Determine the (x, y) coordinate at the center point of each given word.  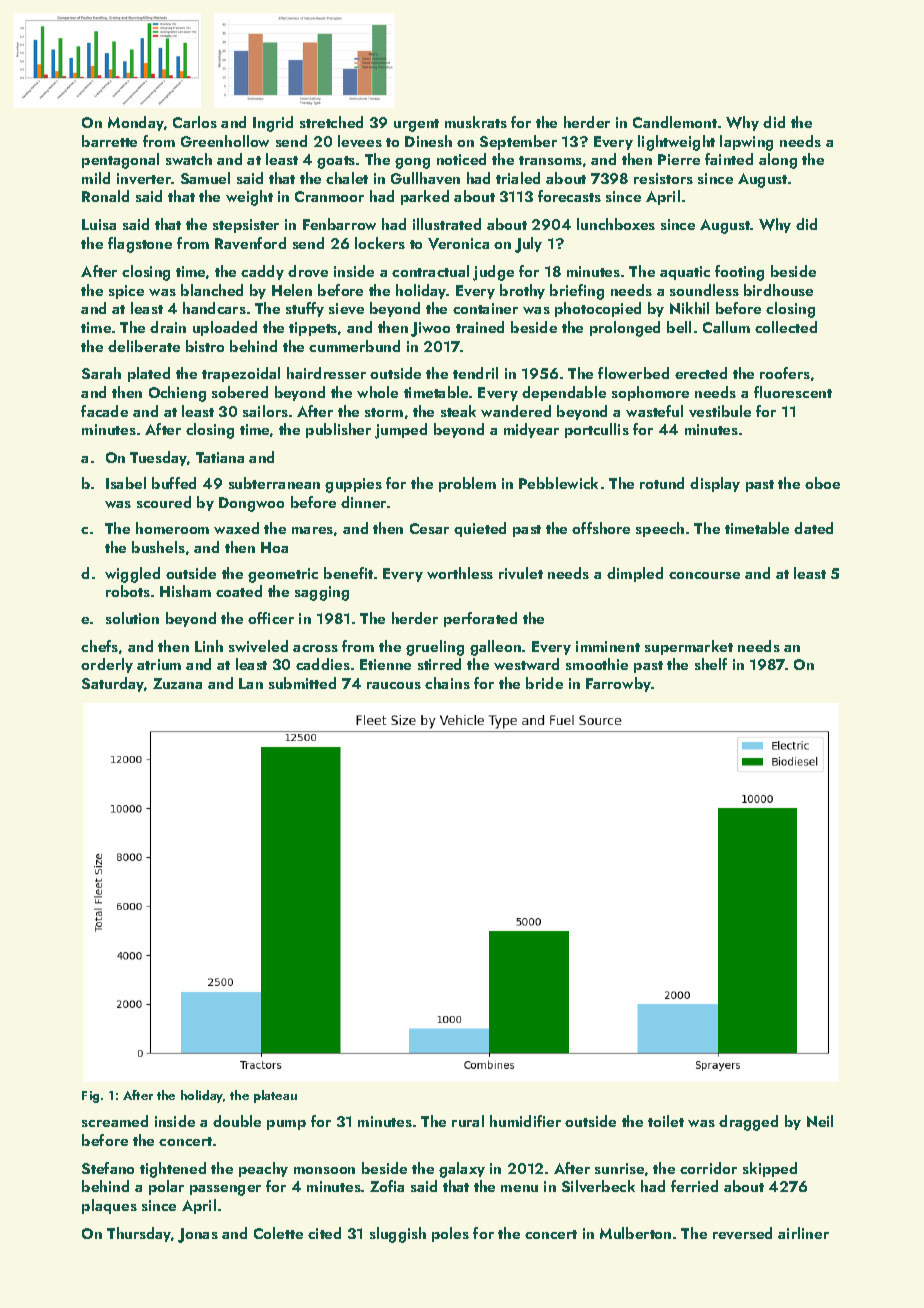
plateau (275, 1096)
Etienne (385, 664)
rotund (662, 483)
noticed (461, 159)
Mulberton (635, 1233)
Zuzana (177, 683)
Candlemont (675, 122)
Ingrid (273, 124)
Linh (209, 646)
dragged (748, 1123)
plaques (109, 1206)
